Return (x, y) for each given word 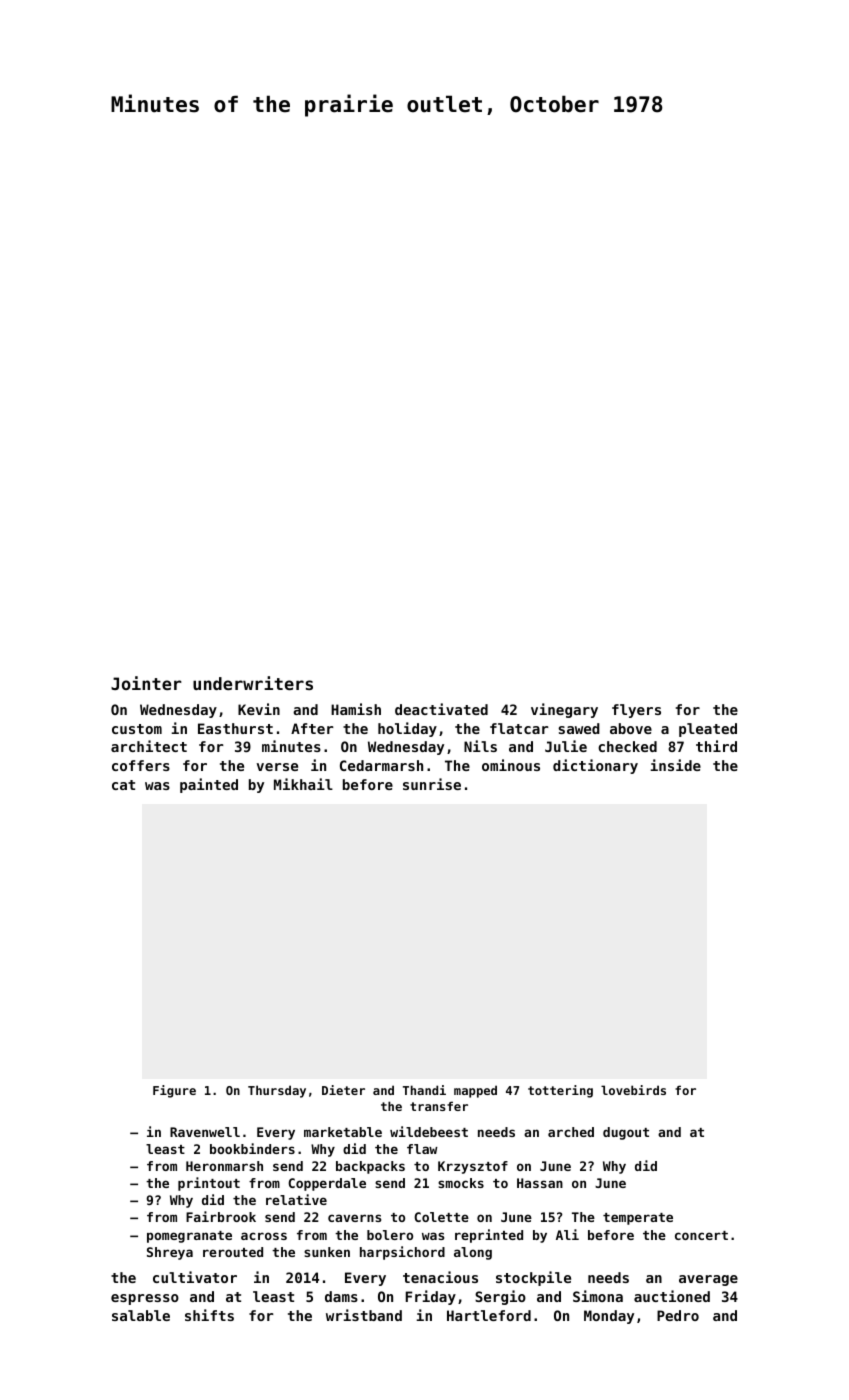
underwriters (253, 683)
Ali (567, 1234)
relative (296, 1199)
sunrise (432, 784)
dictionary (595, 766)
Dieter (343, 1090)
